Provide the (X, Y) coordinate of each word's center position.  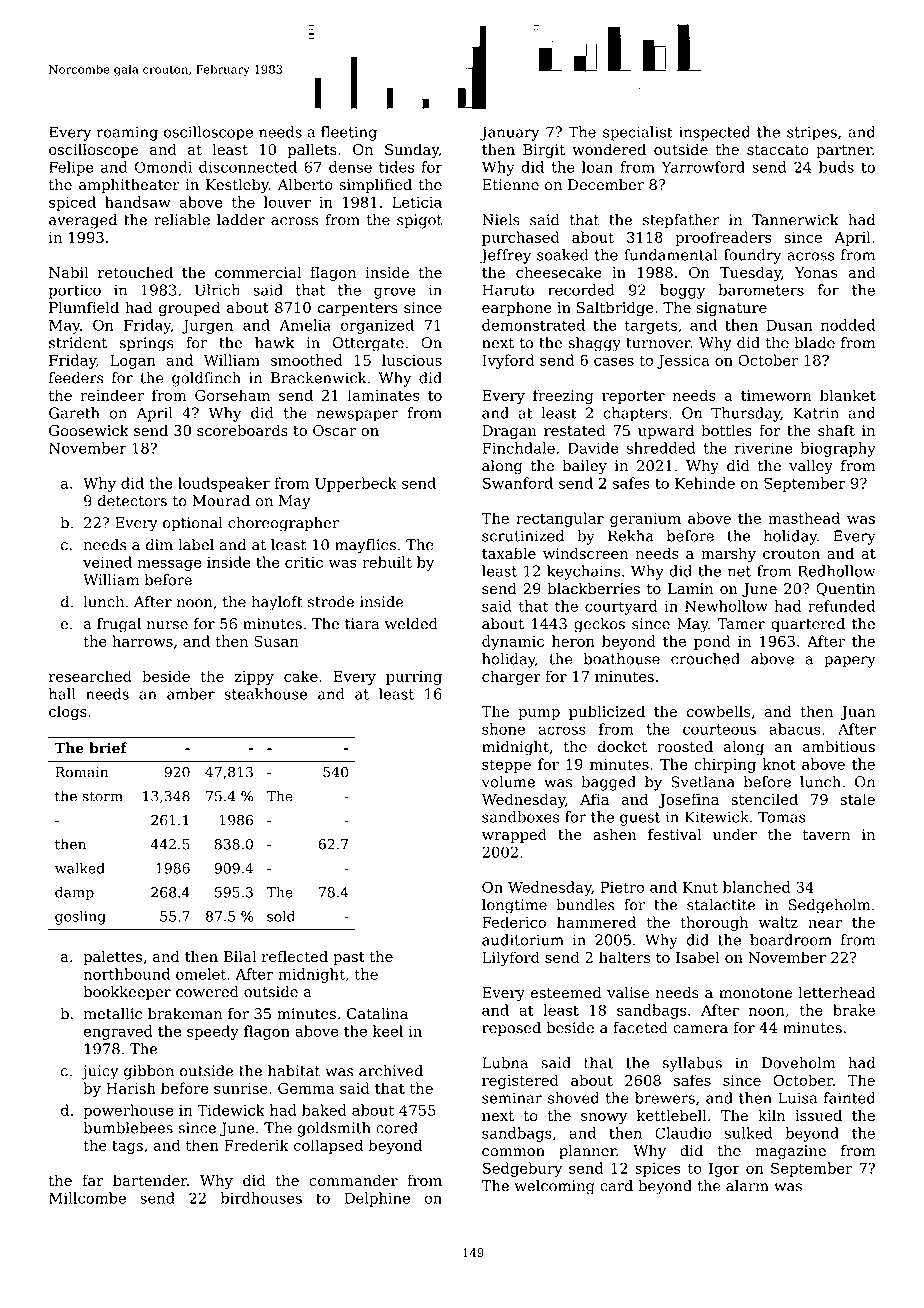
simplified (375, 186)
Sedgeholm (830, 906)
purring (414, 678)
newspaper (357, 416)
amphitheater (129, 186)
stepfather (681, 221)
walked (80, 868)
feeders (76, 378)
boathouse (622, 659)
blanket (848, 395)
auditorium (523, 940)
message (169, 565)
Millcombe (87, 1198)
